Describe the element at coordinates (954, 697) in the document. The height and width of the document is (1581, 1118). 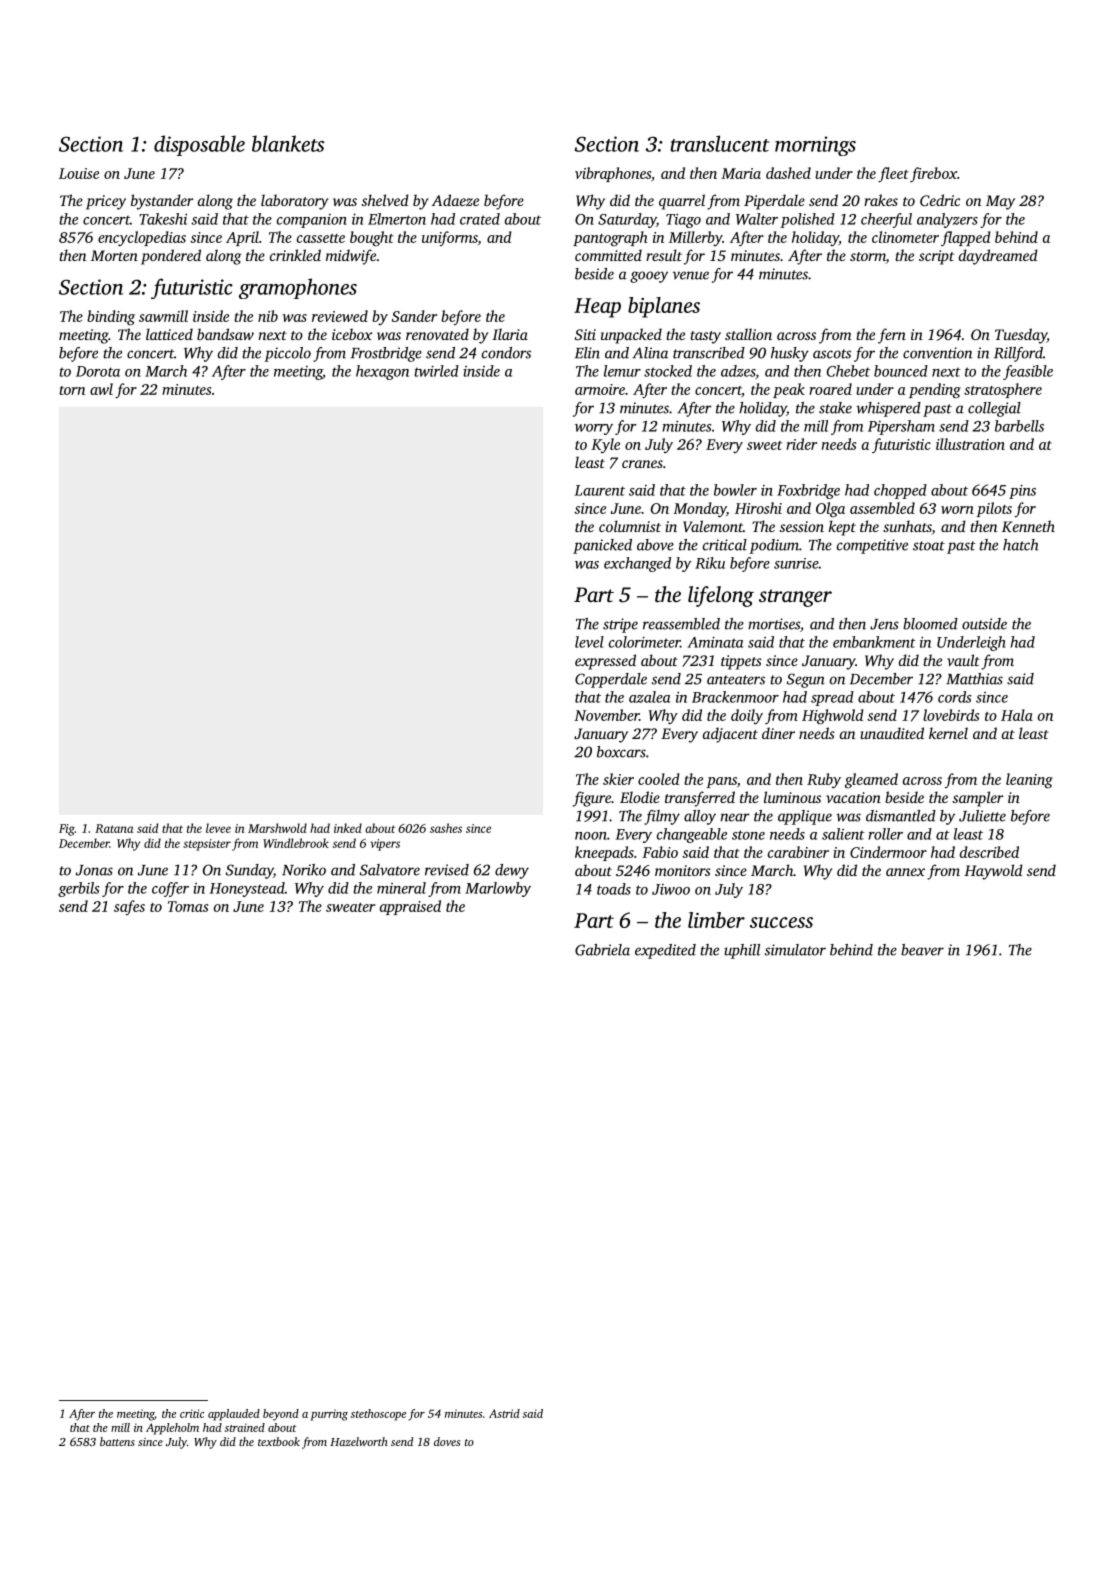
I see `cords` at that location.
